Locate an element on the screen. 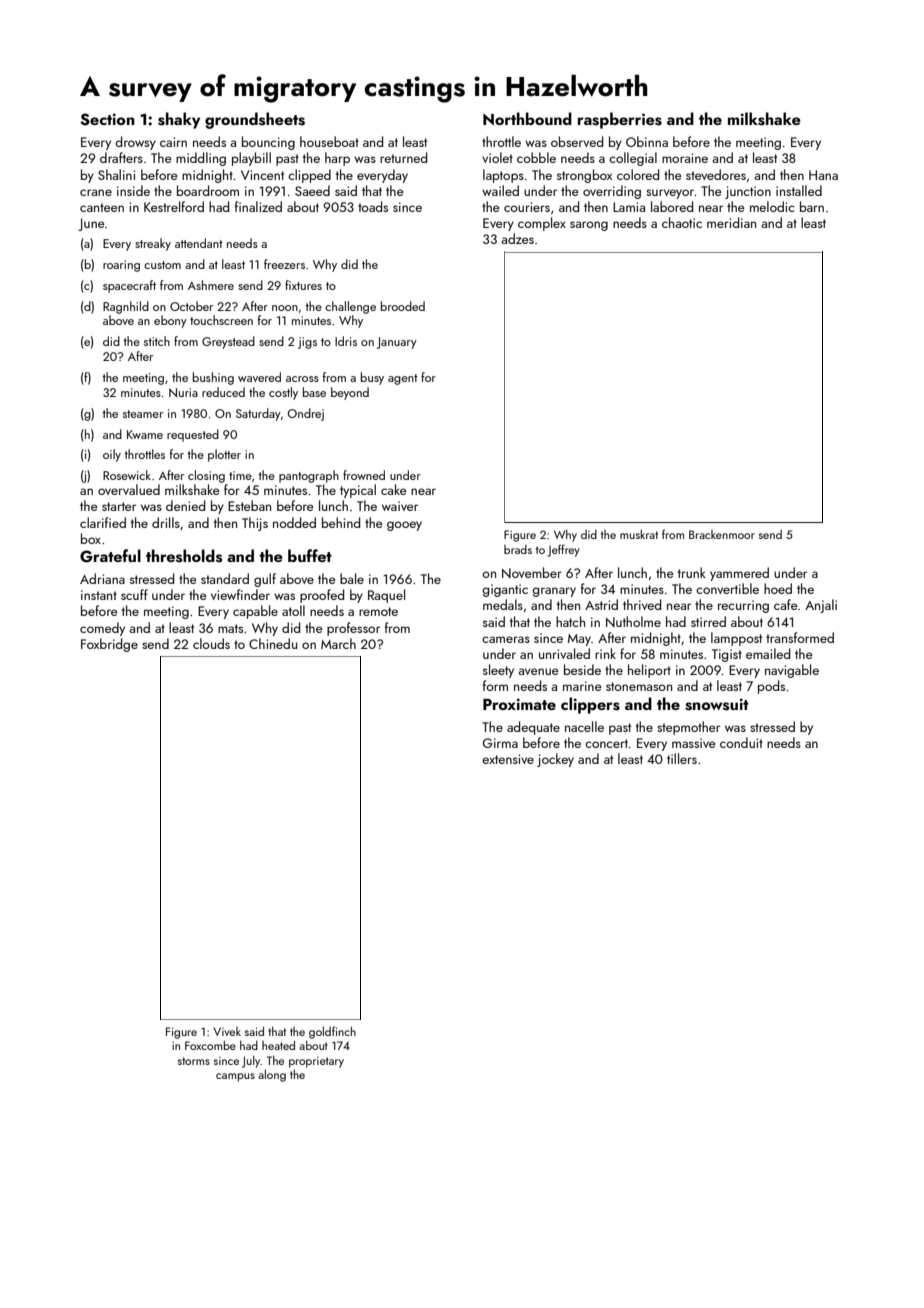  goldfinch is located at coordinates (332, 1032).
